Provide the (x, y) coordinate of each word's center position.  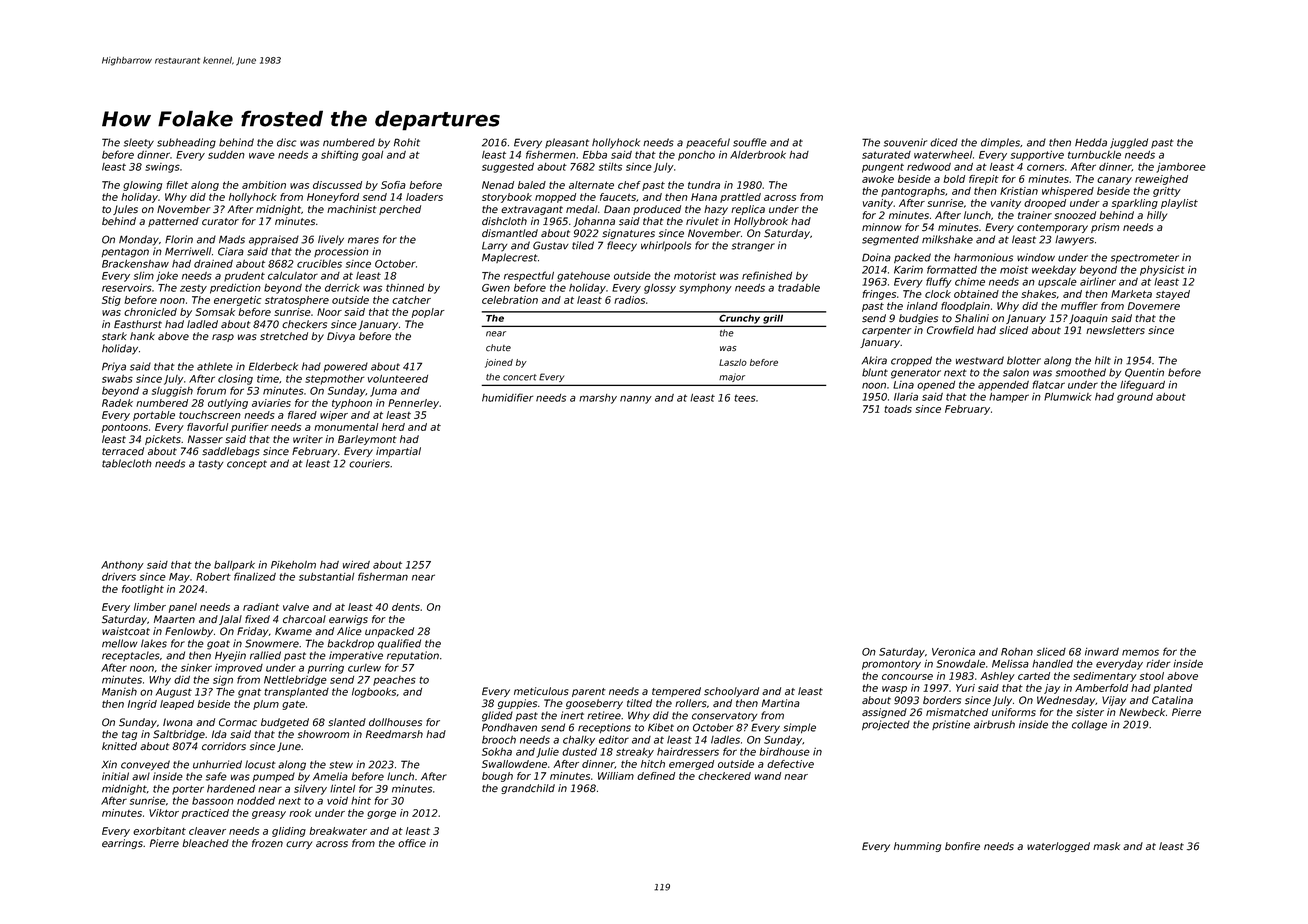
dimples (1000, 143)
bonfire (962, 846)
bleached (205, 843)
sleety (139, 143)
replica (748, 210)
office (412, 843)
